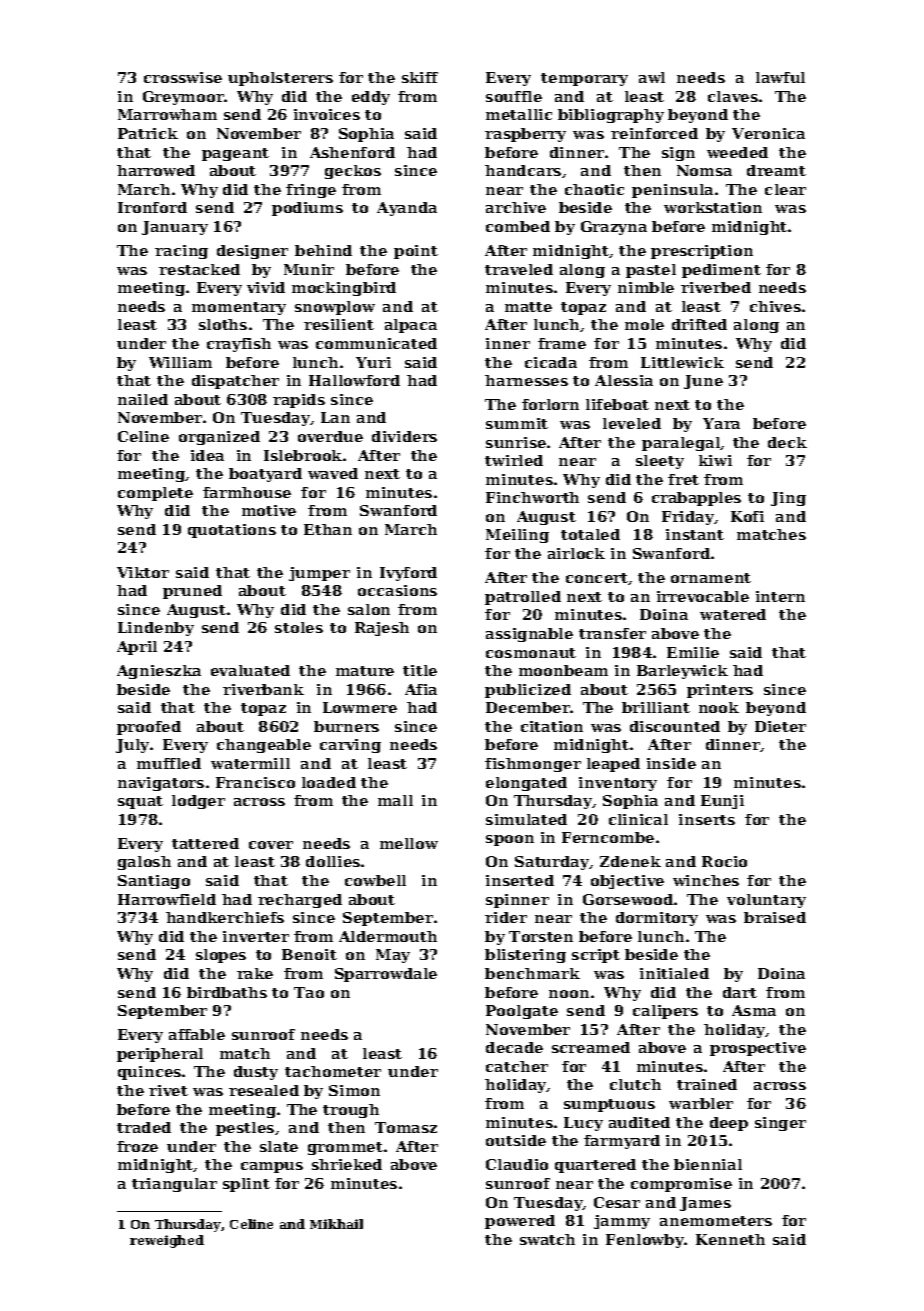 The image size is (924, 1311). I want to click on Cesar, so click(617, 1202).
